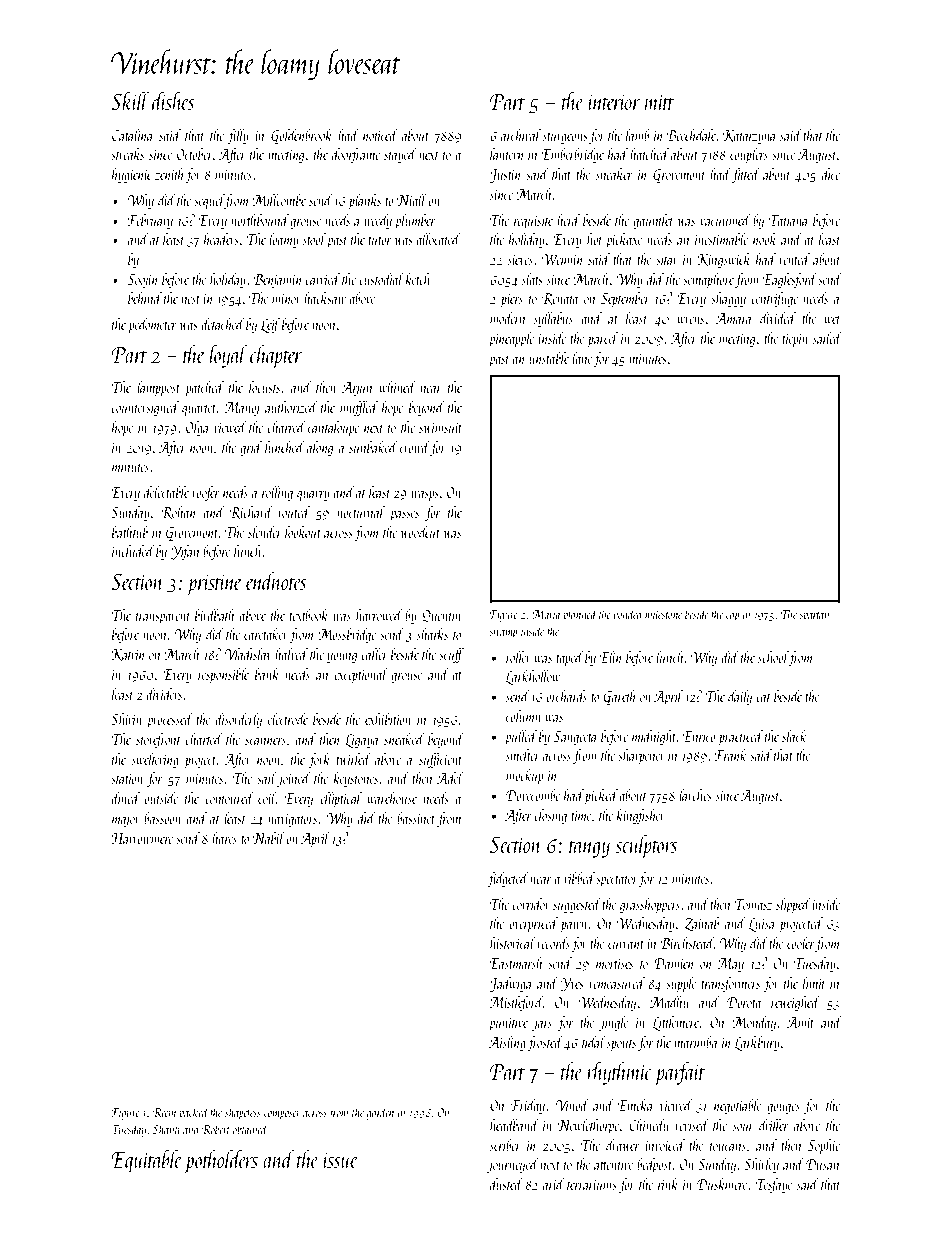  I want to click on potholders, so click(221, 1162).
